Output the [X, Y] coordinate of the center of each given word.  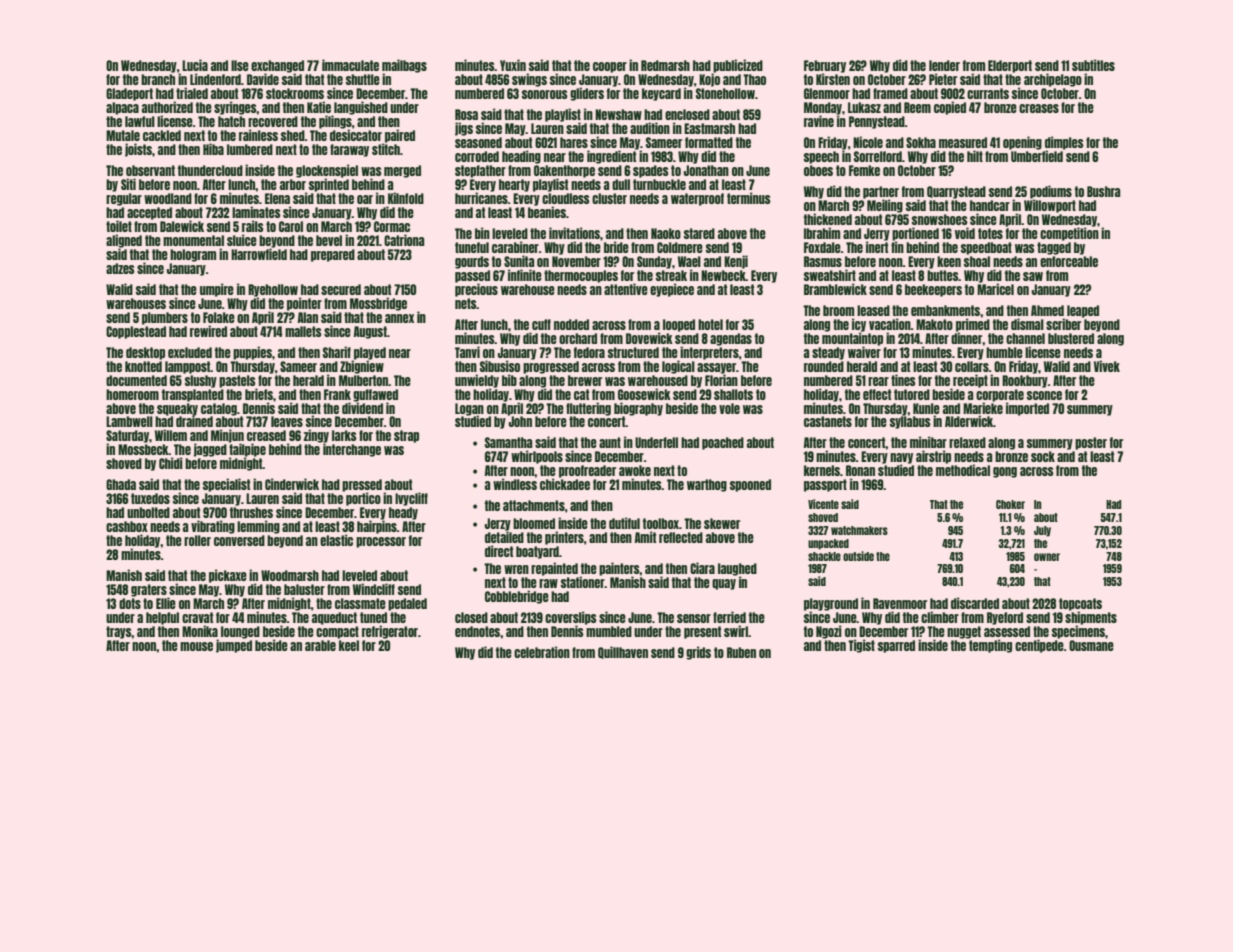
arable [320, 645]
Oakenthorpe [564, 171]
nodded [571, 324]
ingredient [611, 157]
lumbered [250, 149]
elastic [336, 540]
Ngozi [829, 632]
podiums [1051, 192]
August [370, 332]
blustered [1071, 338]
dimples [1064, 143]
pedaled [407, 604]
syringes [235, 108]
